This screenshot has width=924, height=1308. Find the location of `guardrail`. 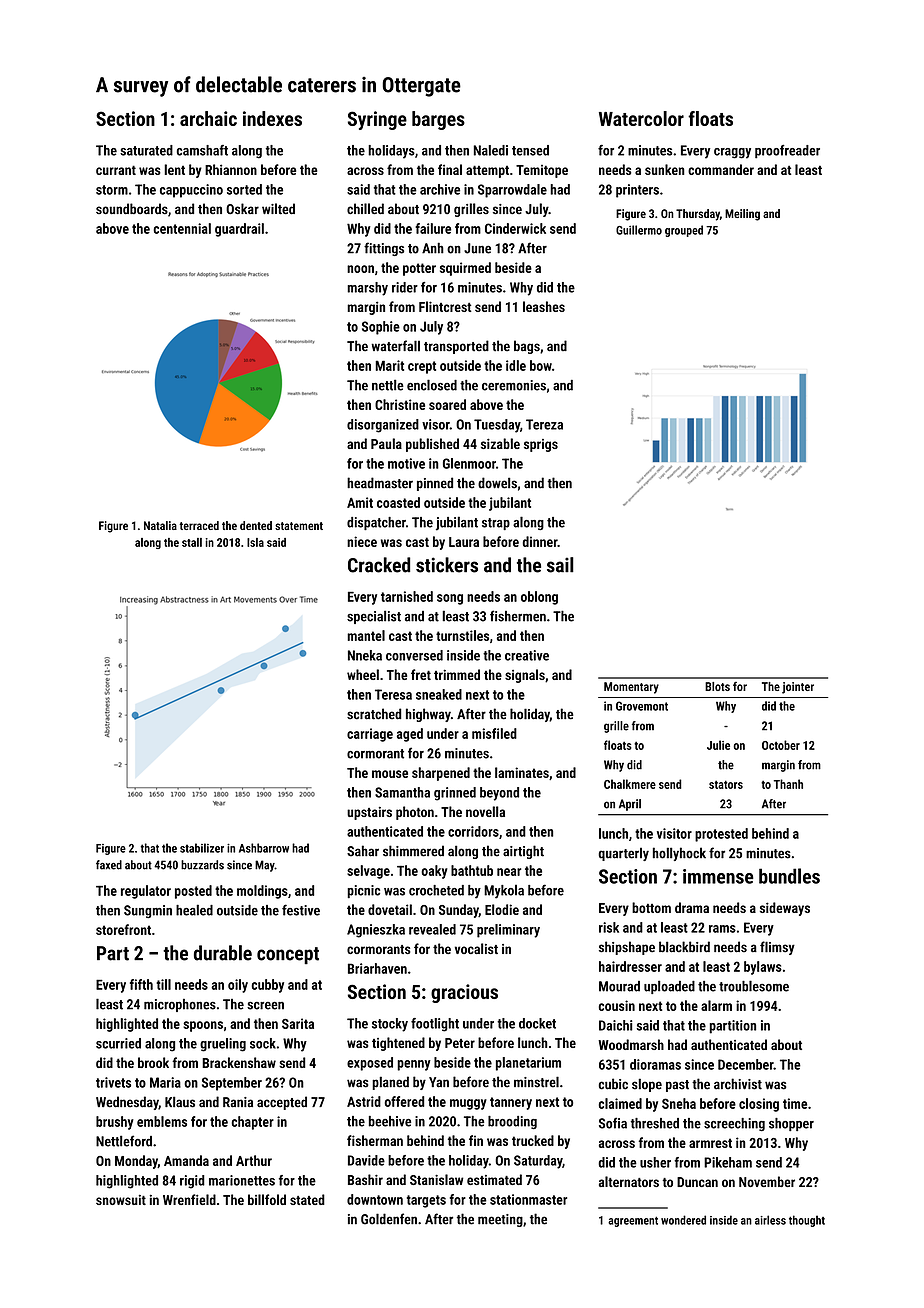

guardrail is located at coordinates (239, 230).
